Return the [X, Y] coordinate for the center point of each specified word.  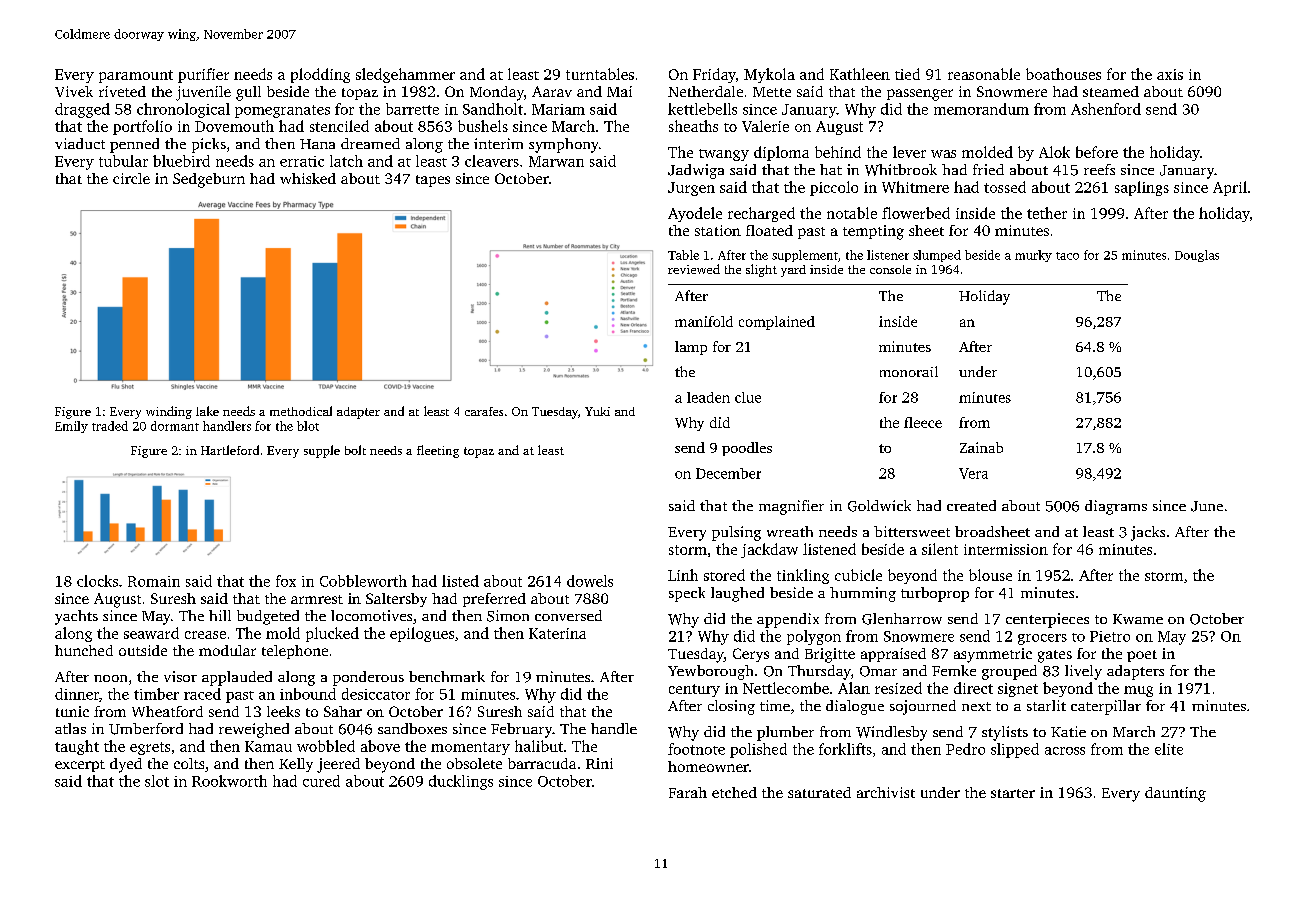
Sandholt [493, 109]
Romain [154, 581]
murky [1033, 256]
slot [157, 781]
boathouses [1063, 74]
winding [169, 412]
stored [724, 575]
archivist [886, 792]
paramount [136, 76]
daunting [1175, 794]
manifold [704, 321]
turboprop [935, 594]
